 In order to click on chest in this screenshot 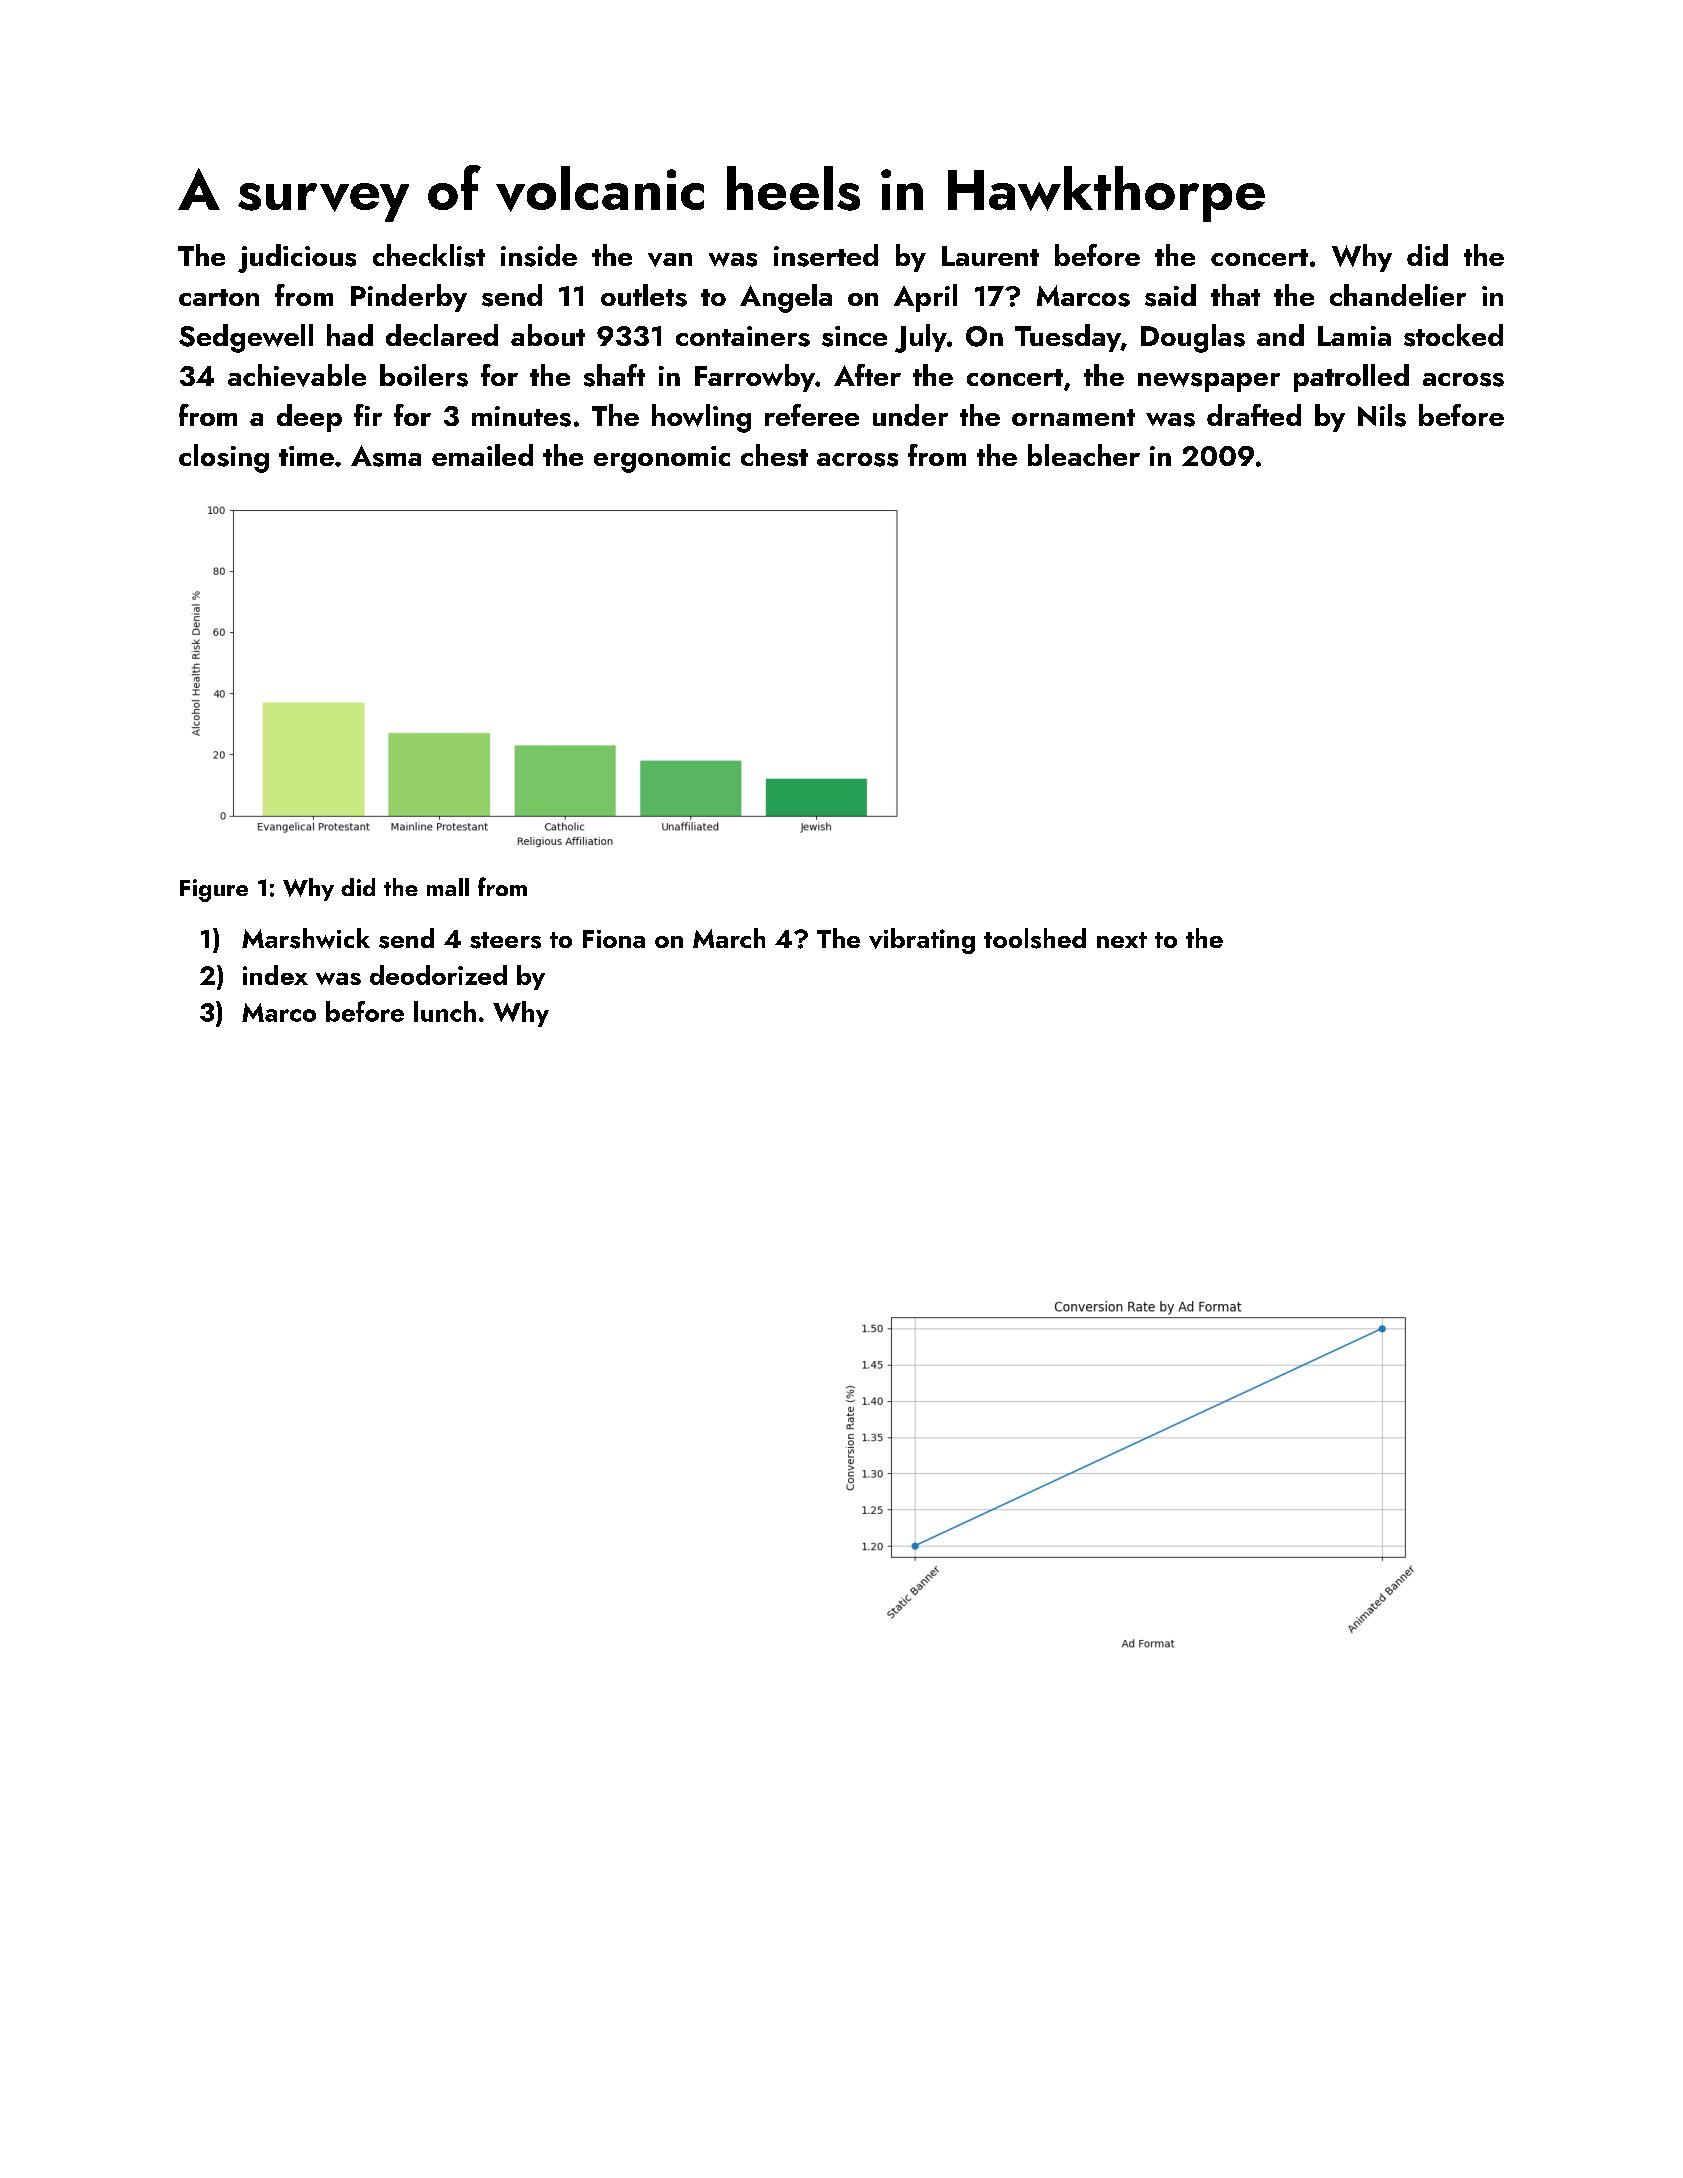, I will do `click(774, 455)`.
